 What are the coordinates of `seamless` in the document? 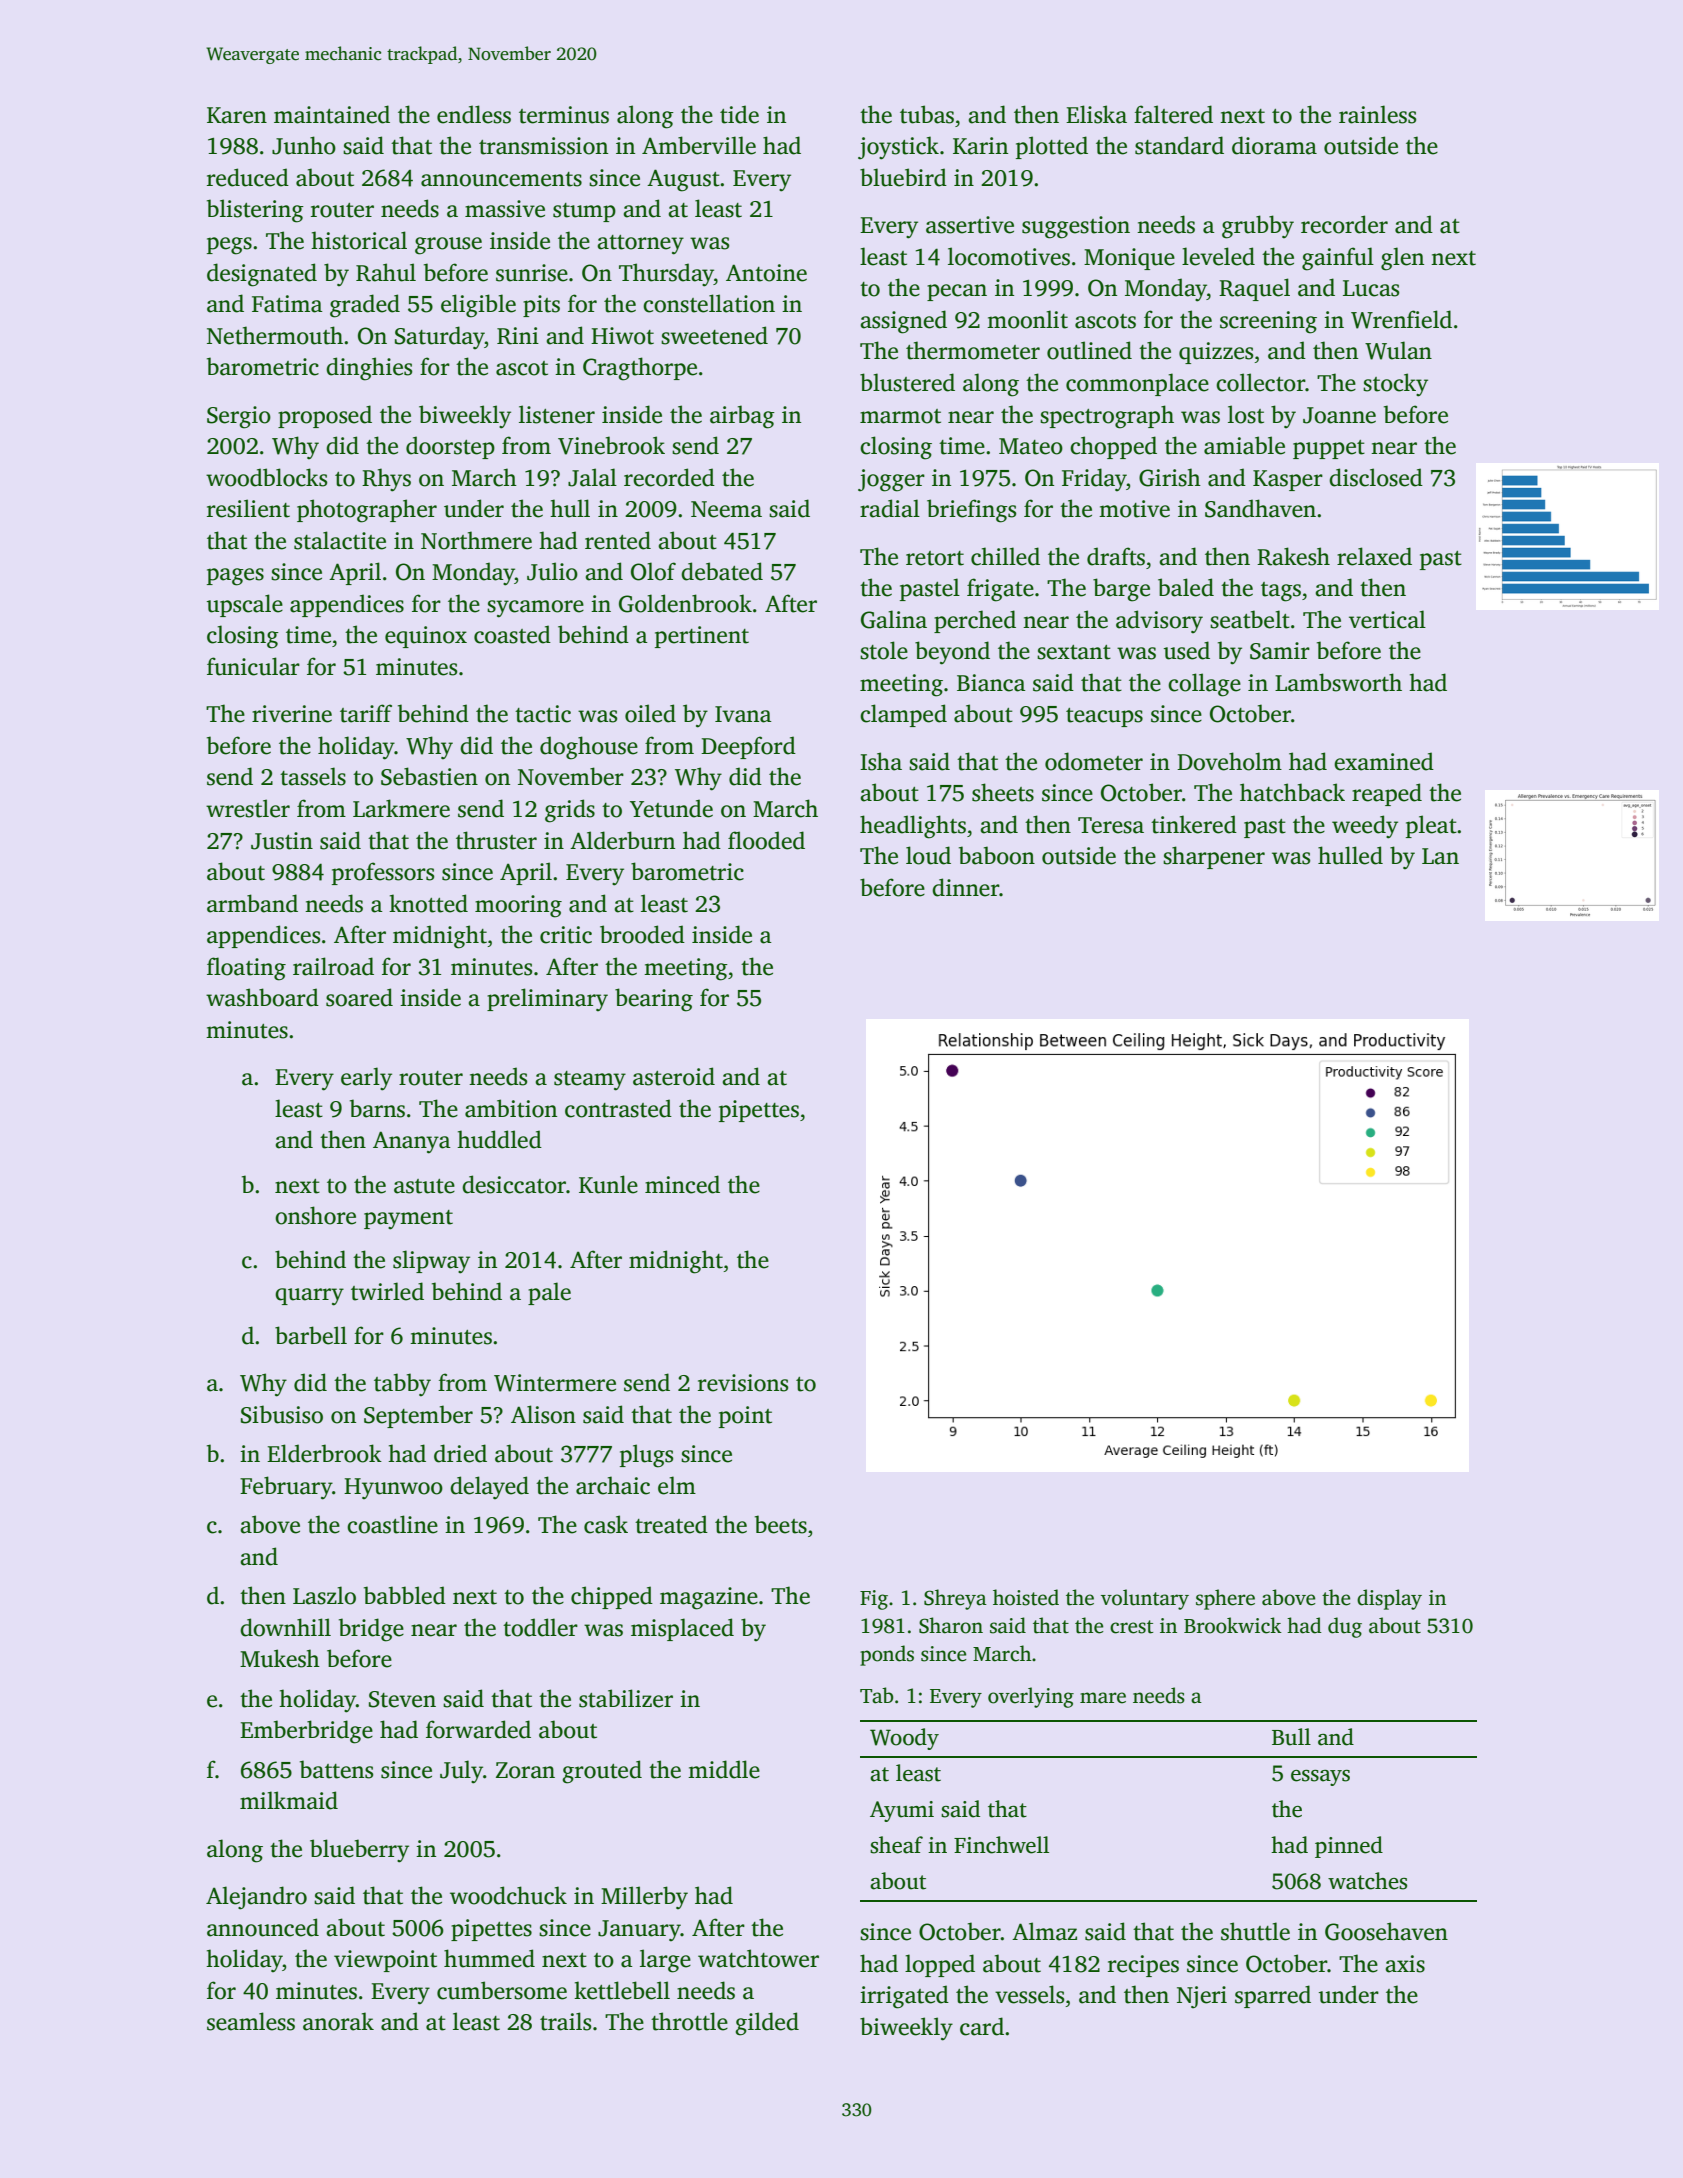 It's located at (251, 2021).
